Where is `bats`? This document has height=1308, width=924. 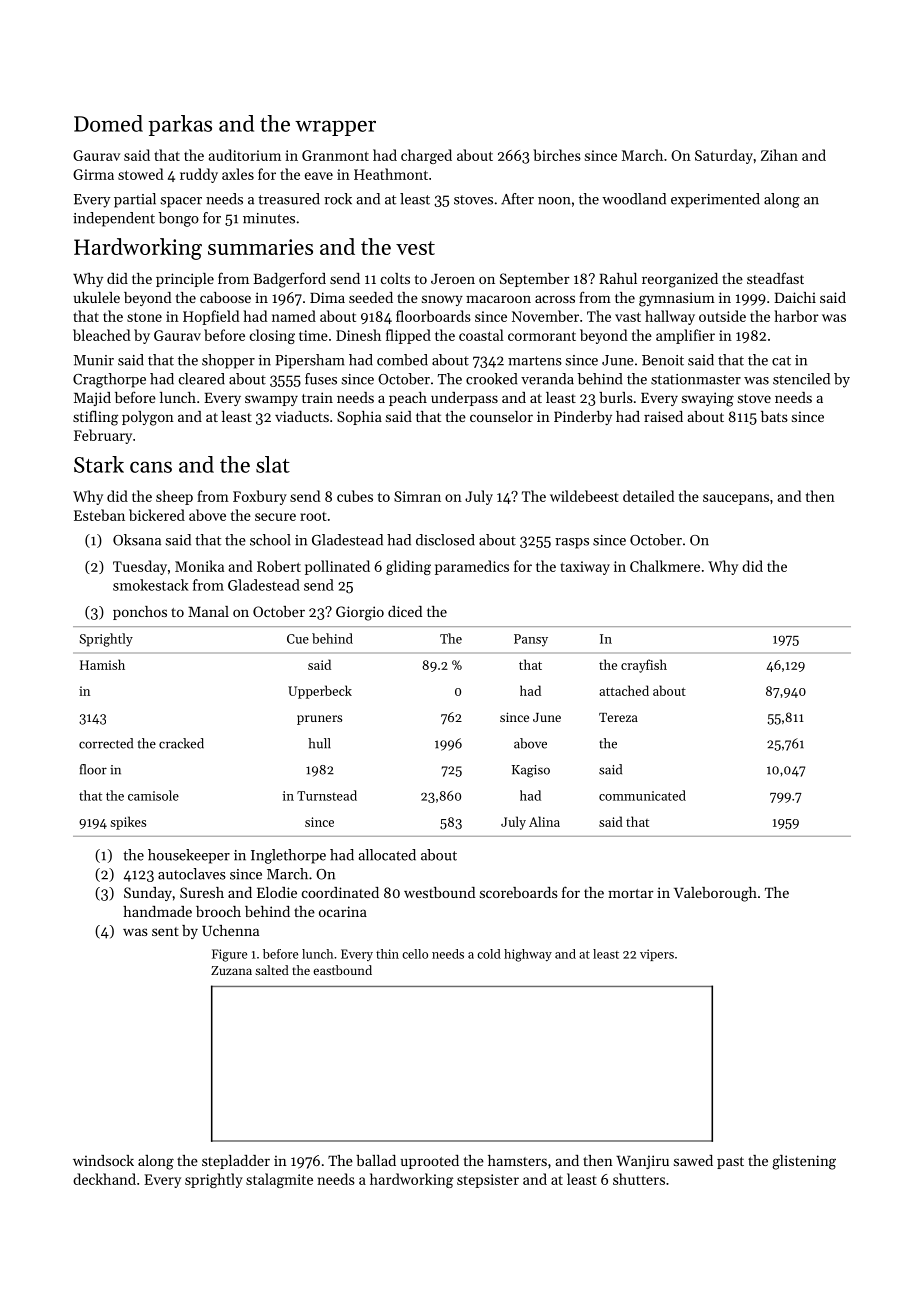 bats is located at coordinates (774, 416).
